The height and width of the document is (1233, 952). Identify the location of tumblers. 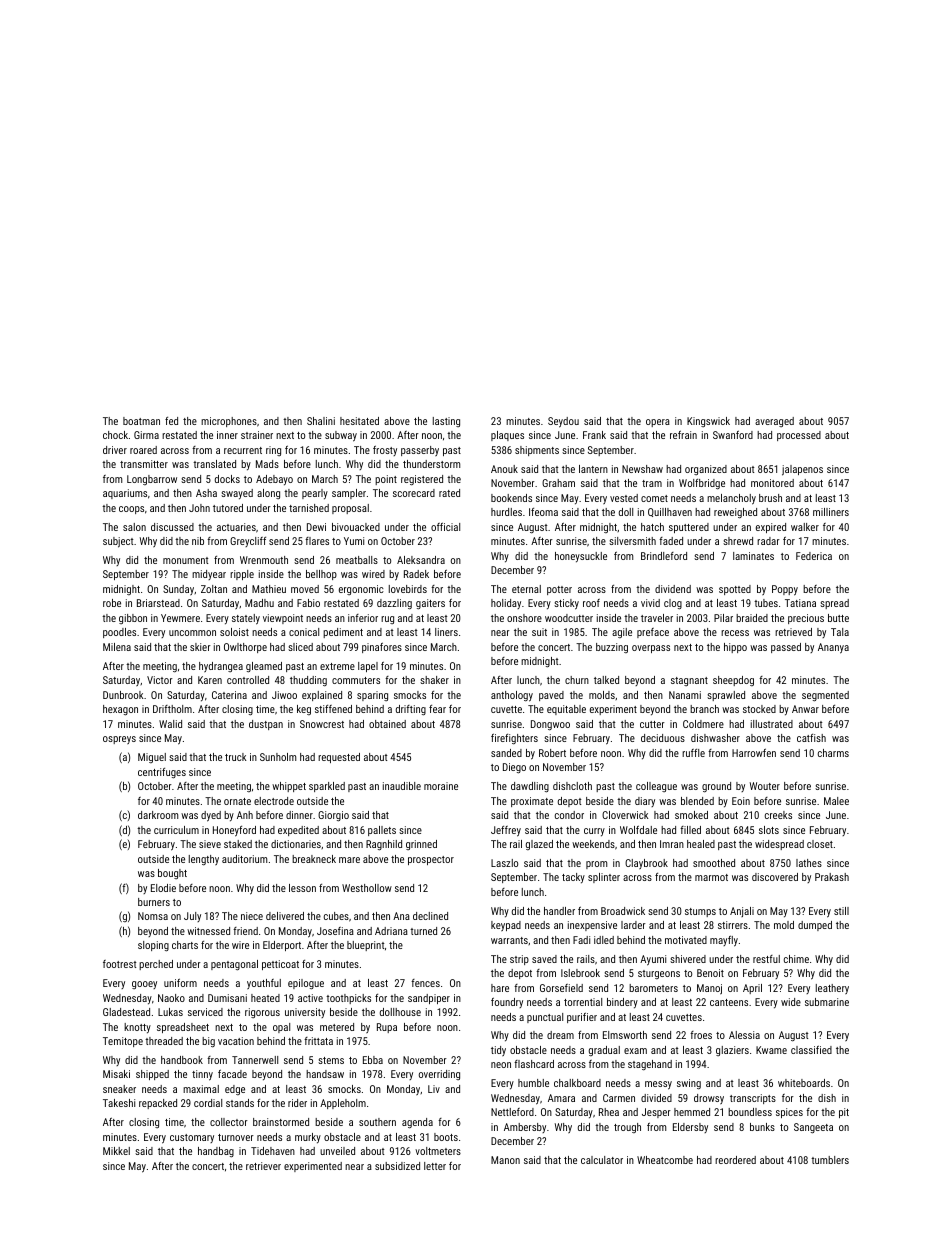
(830, 1160).
